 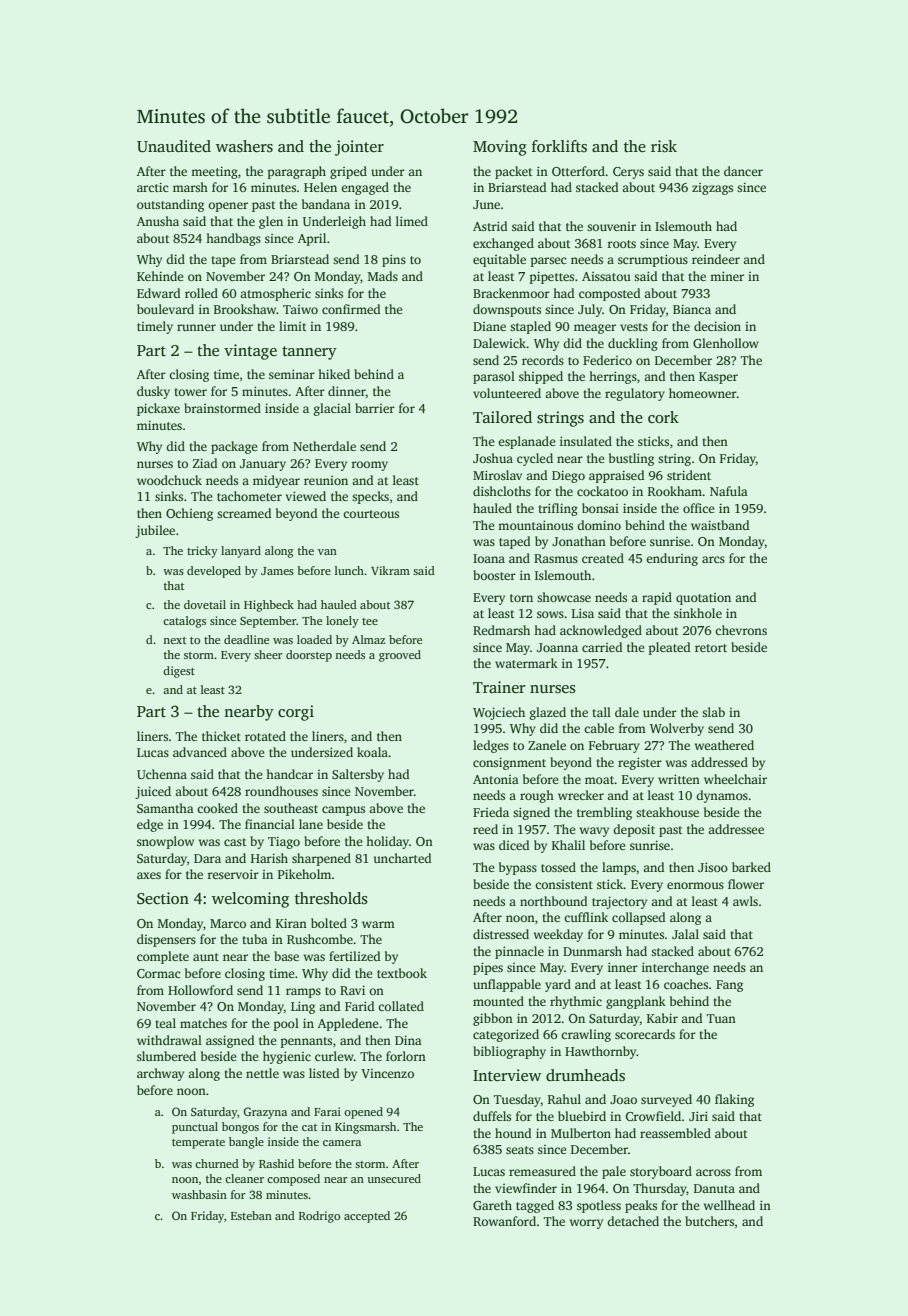 What do you see at coordinates (500, 148) in the screenshot?
I see `Moving` at bounding box center [500, 148].
